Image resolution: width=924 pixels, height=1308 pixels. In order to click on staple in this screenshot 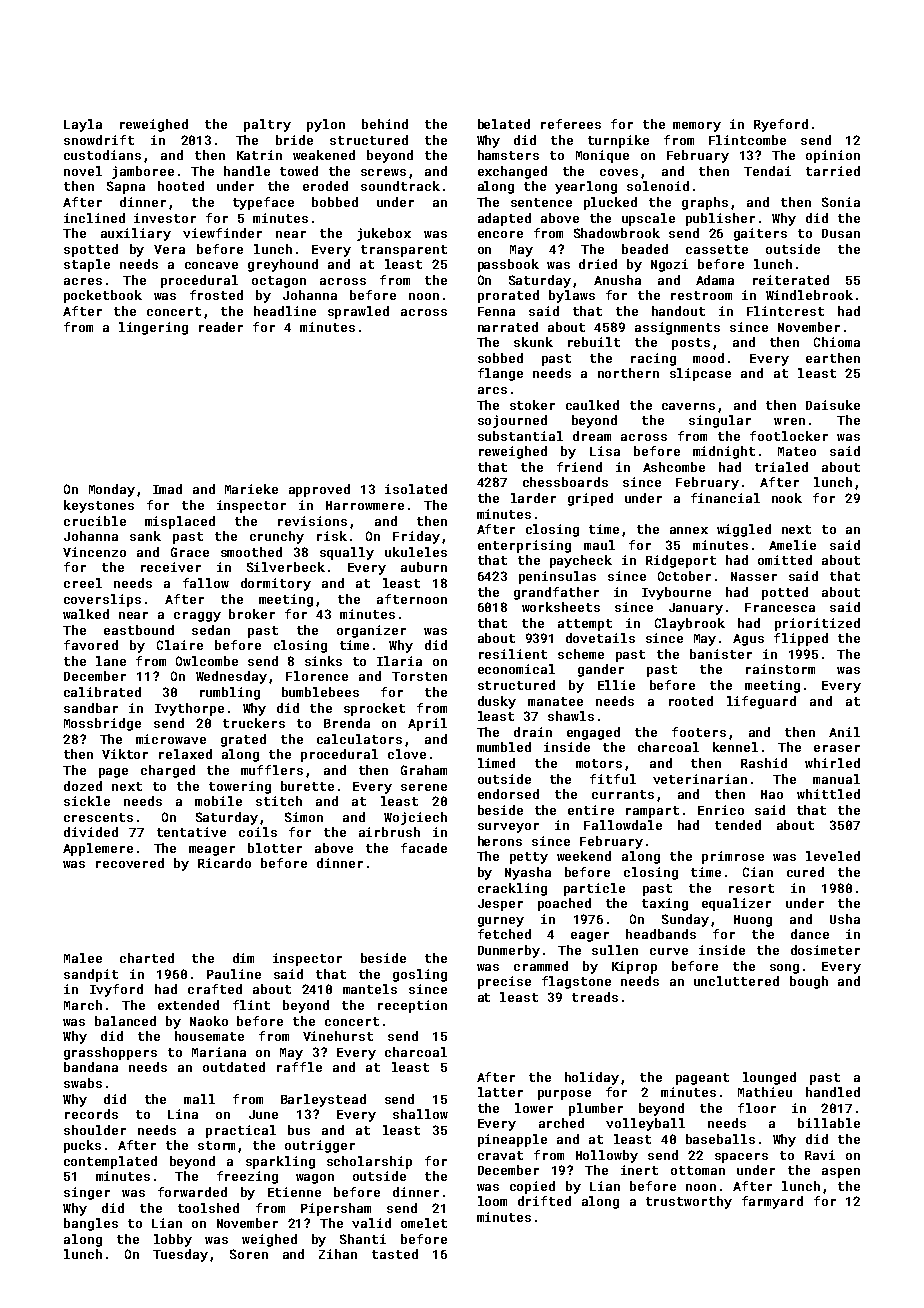, I will do `click(87, 265)`.
